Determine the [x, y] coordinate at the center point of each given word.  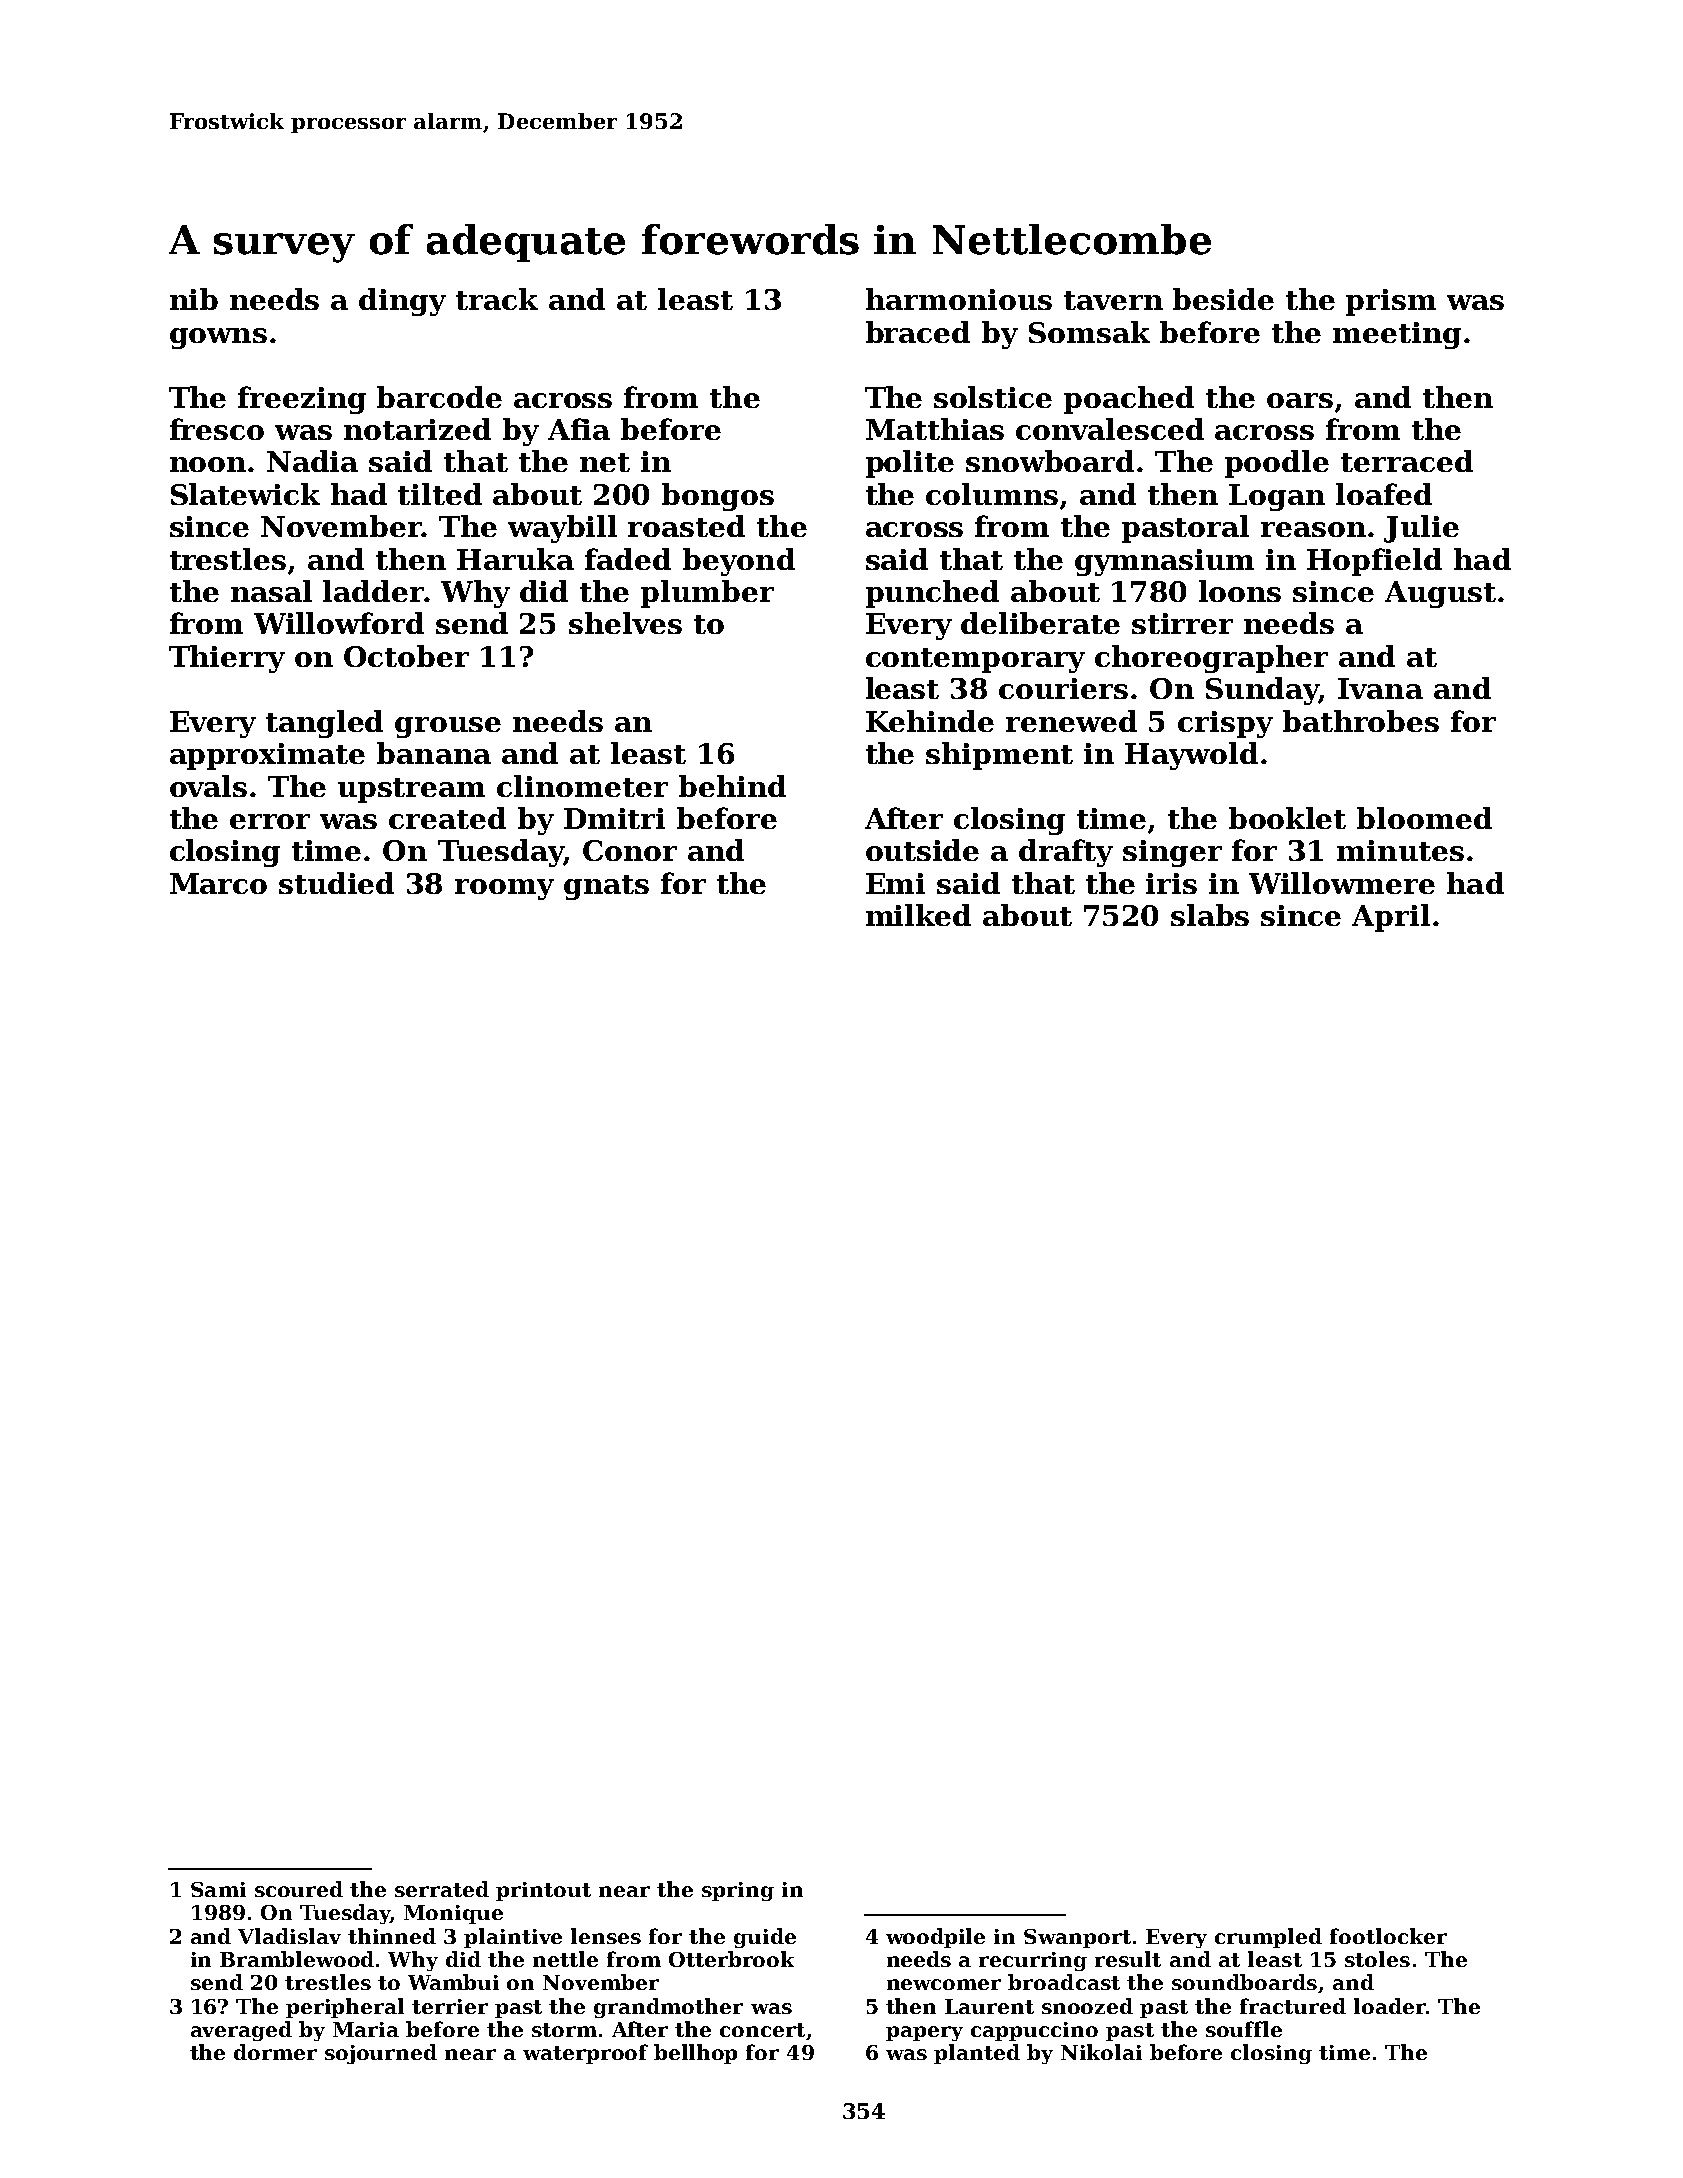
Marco [218, 883]
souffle [1244, 2029]
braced [918, 332]
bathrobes [1361, 721]
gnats [606, 887]
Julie [1421, 529]
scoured [299, 1889]
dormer [275, 2052]
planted [977, 2054]
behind [732, 786]
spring [738, 1891]
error [270, 821]
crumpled [1268, 1938]
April [1391, 918]
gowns [218, 338]
